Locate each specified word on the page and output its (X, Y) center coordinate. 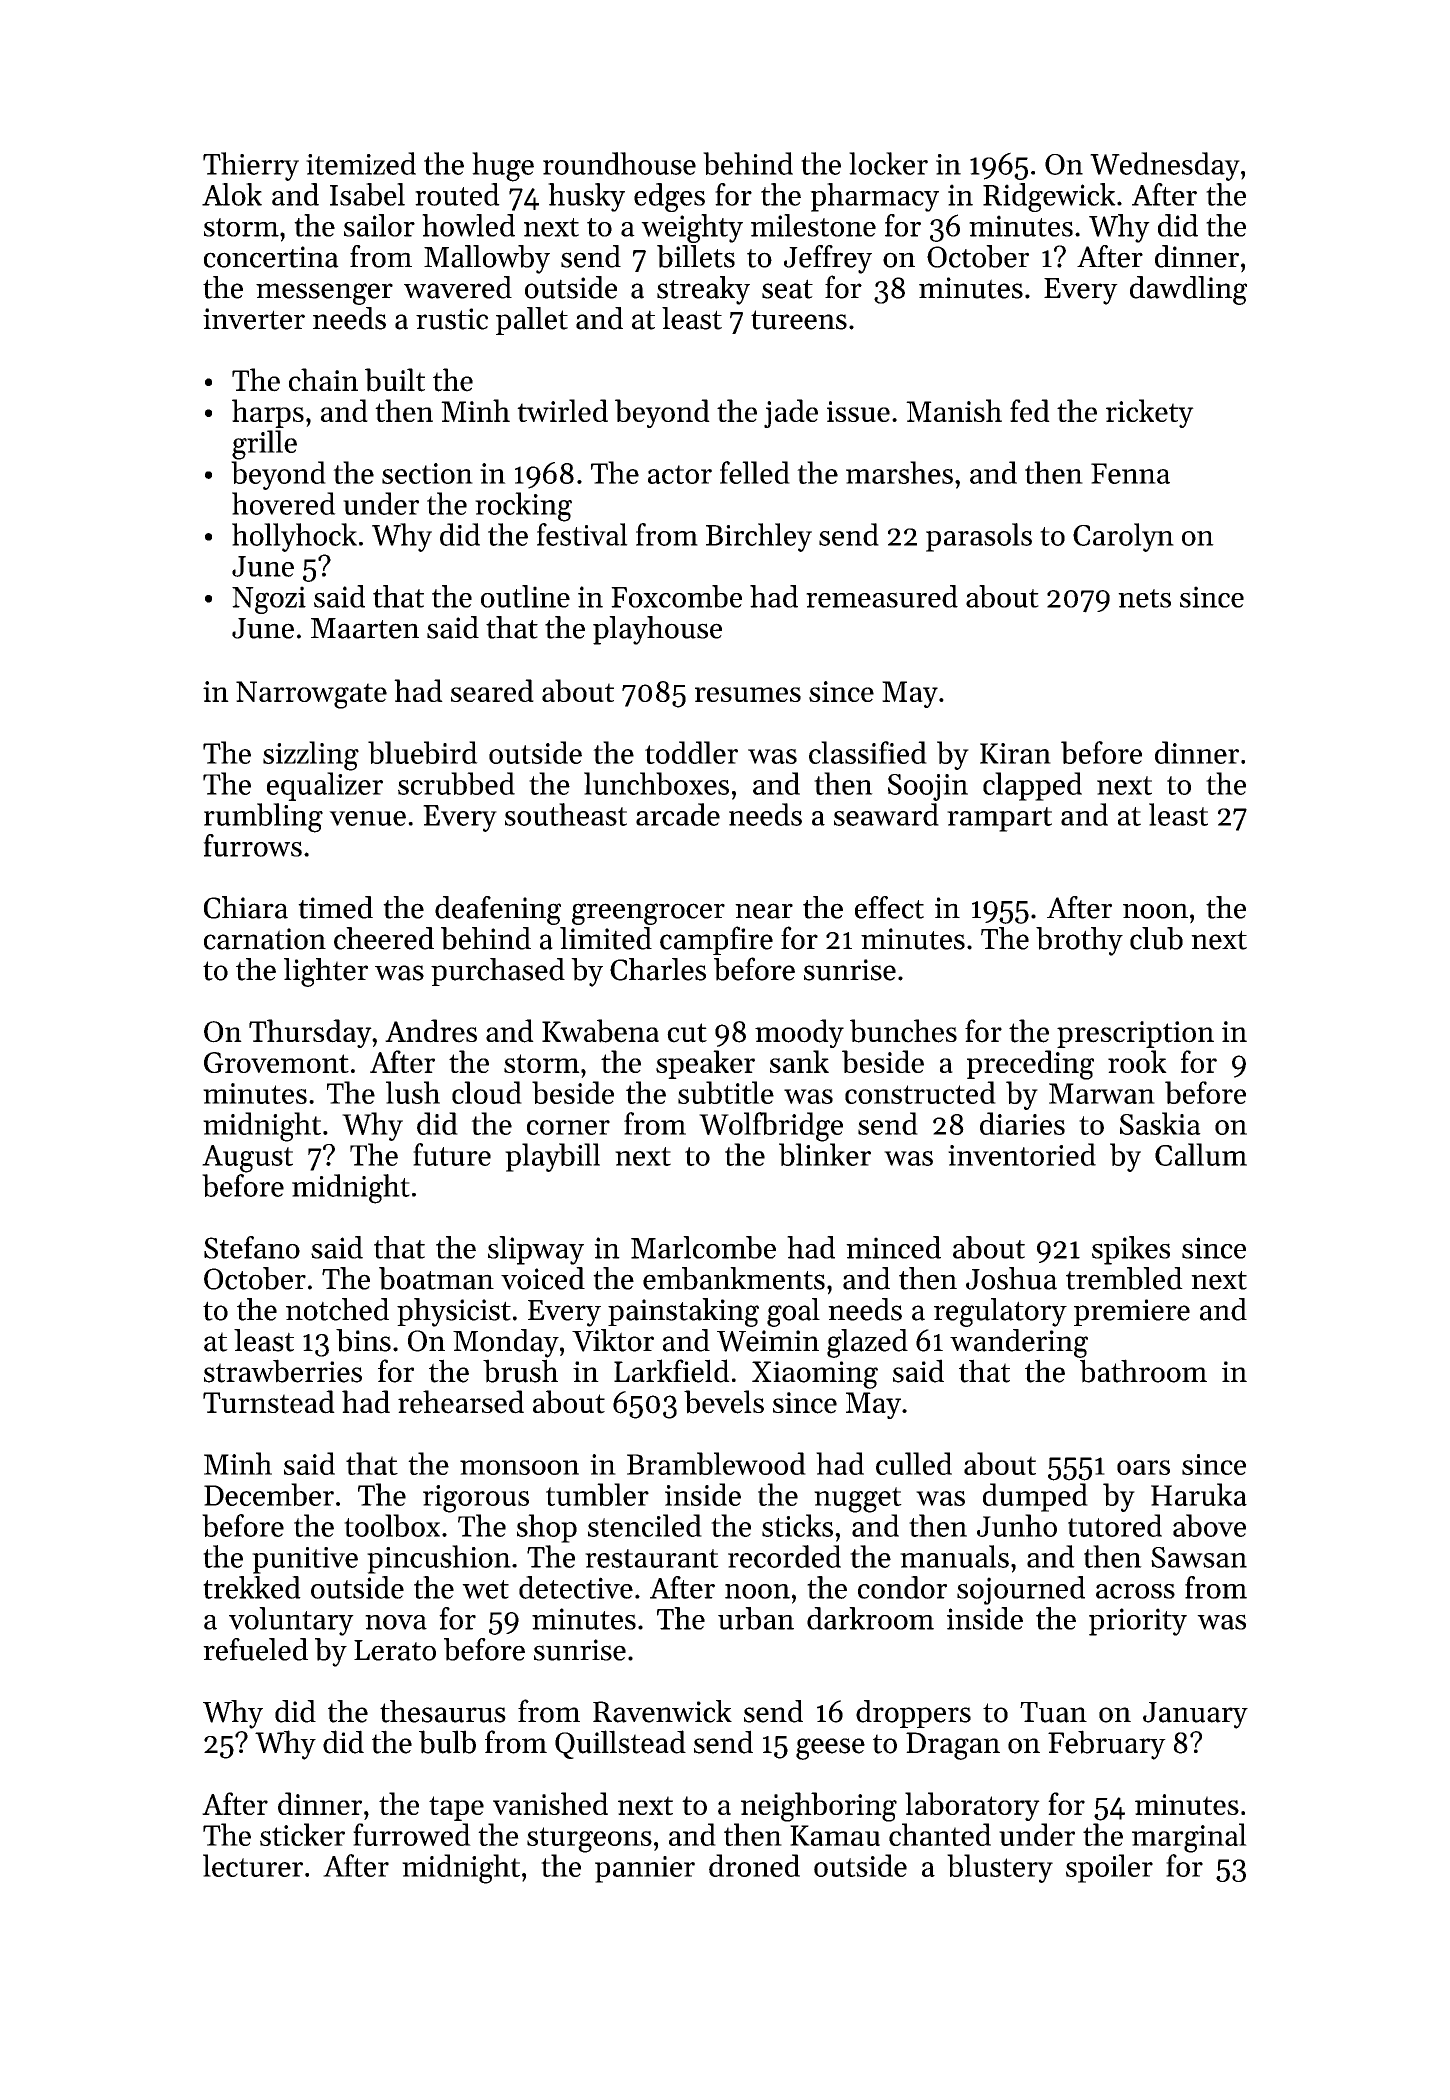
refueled (255, 1649)
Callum (1201, 1154)
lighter (326, 972)
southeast (566, 814)
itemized (361, 163)
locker (888, 163)
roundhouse (619, 163)
